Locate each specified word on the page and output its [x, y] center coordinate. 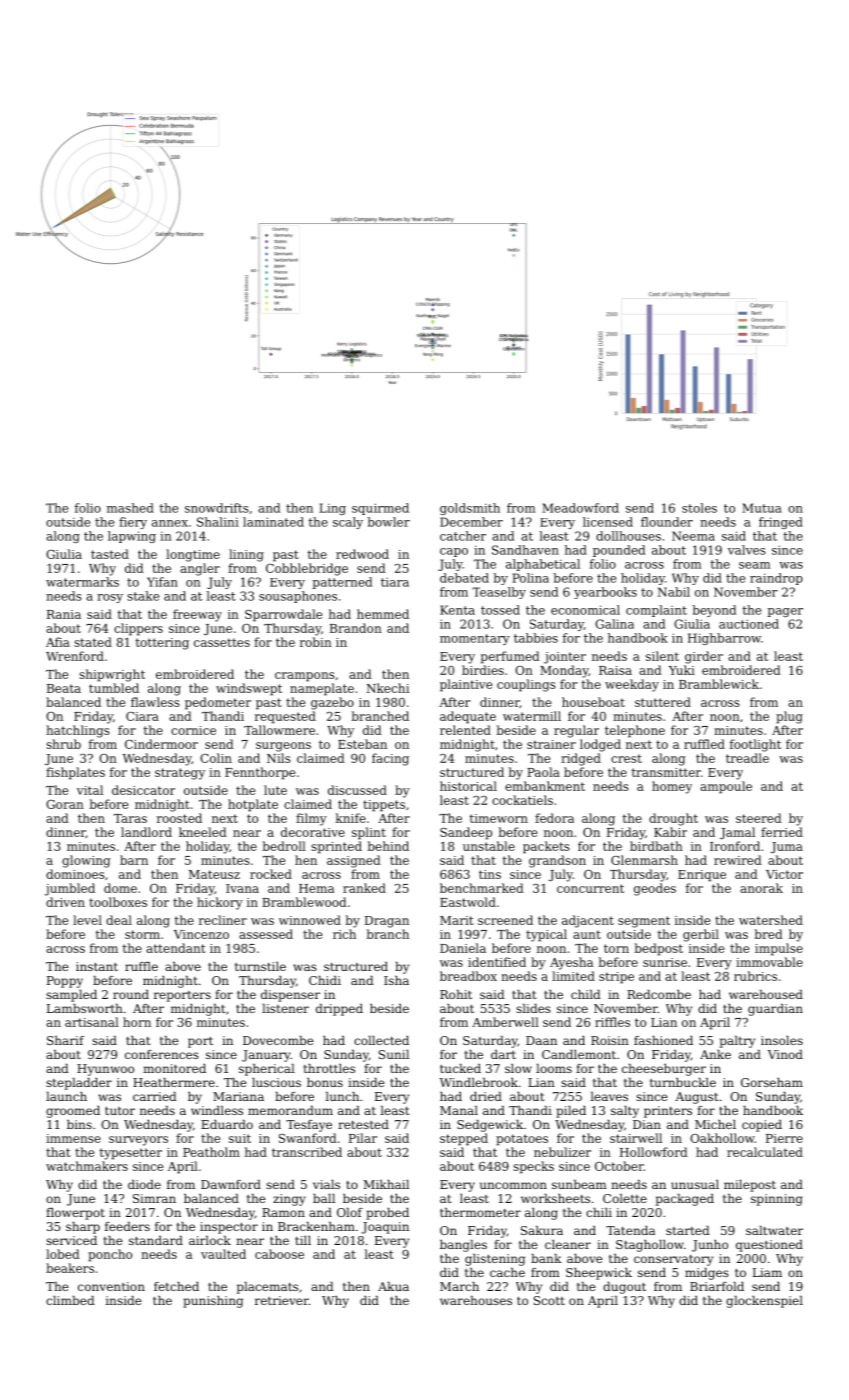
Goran [65, 804]
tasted [110, 554]
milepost [750, 1186]
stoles [699, 508]
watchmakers [87, 1166]
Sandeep [466, 833]
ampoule [726, 787]
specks [533, 1167]
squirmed [380, 509]
